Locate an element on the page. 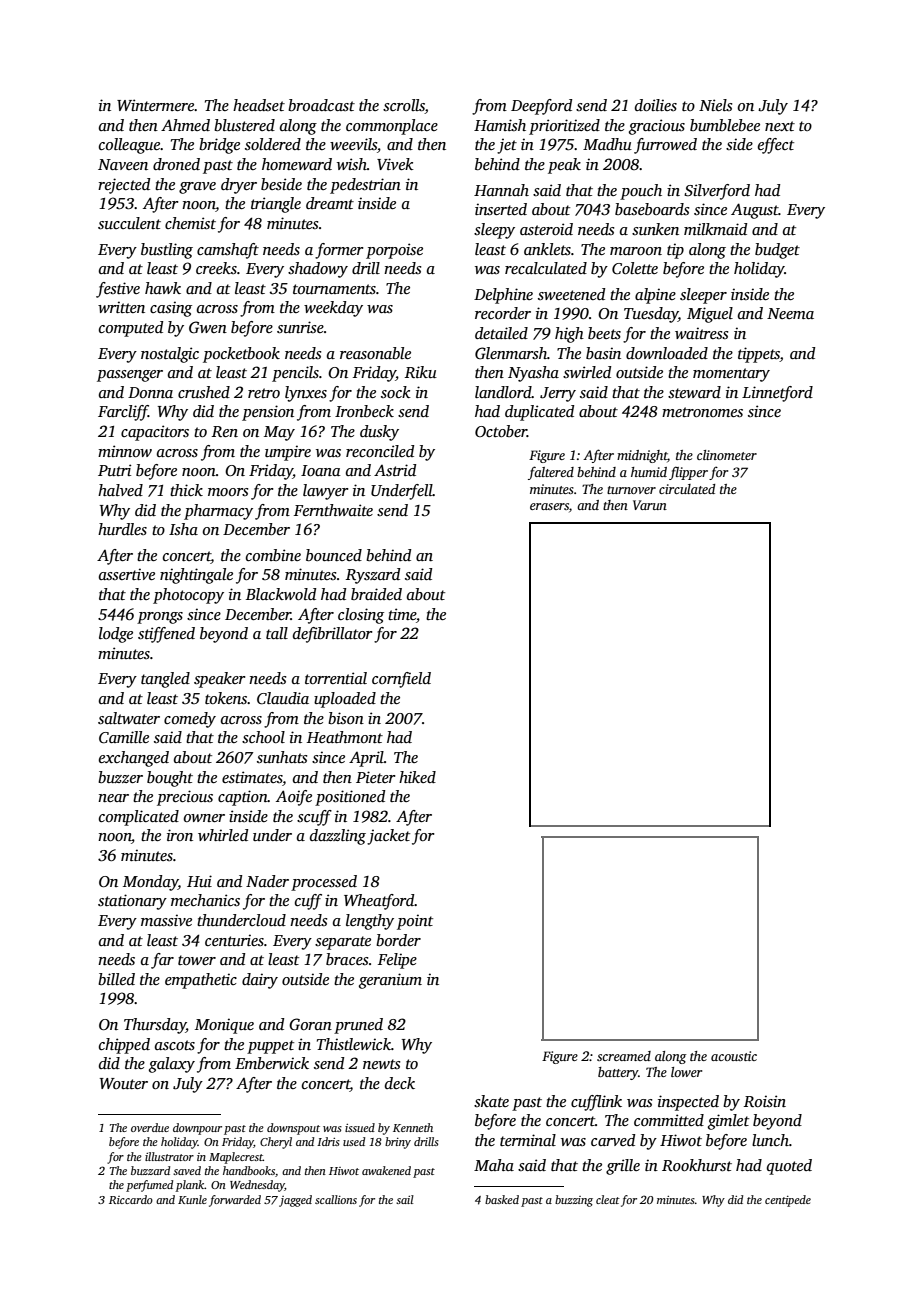  metronomes is located at coordinates (702, 412).
